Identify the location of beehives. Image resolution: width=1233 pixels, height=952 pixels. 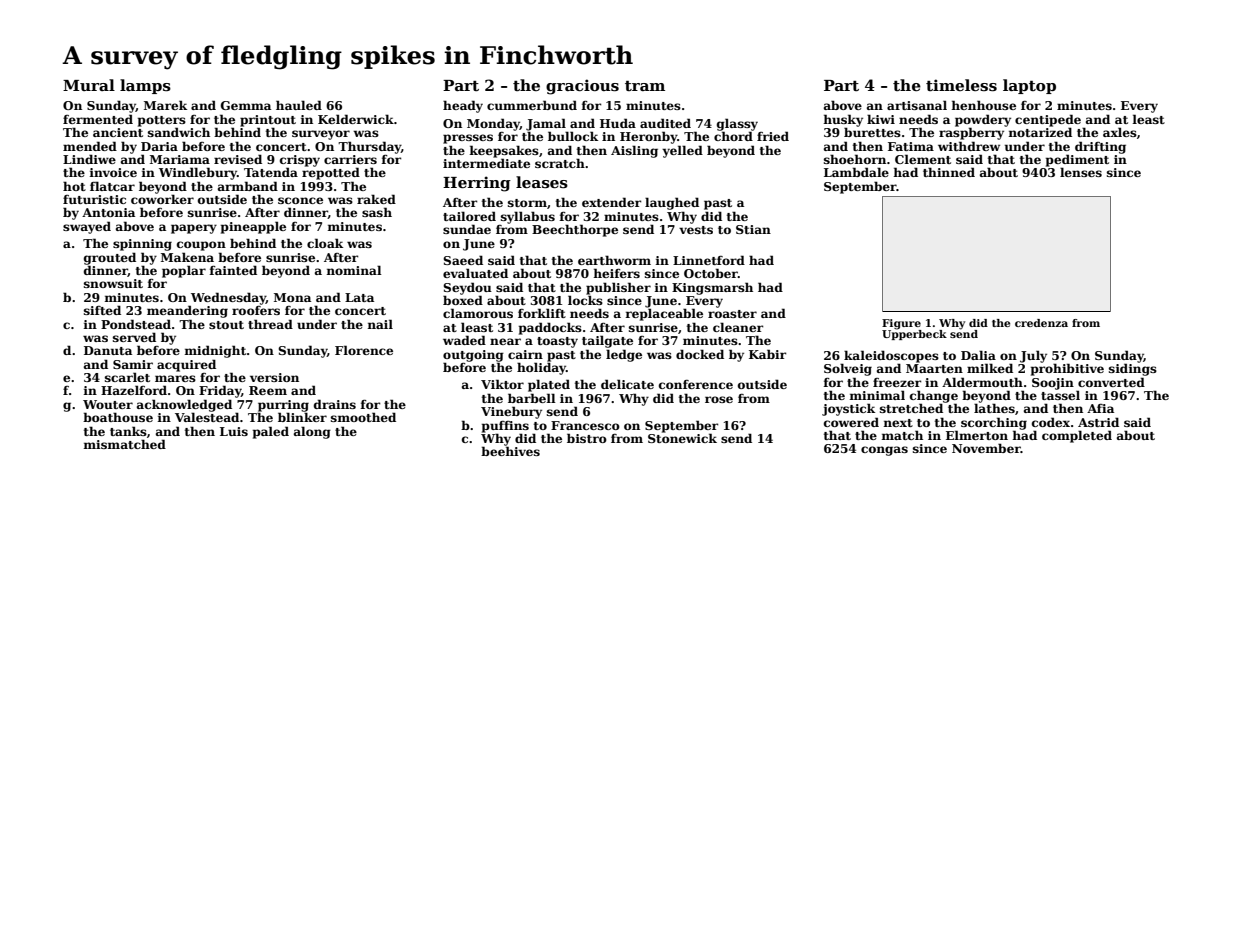
(510, 451).
